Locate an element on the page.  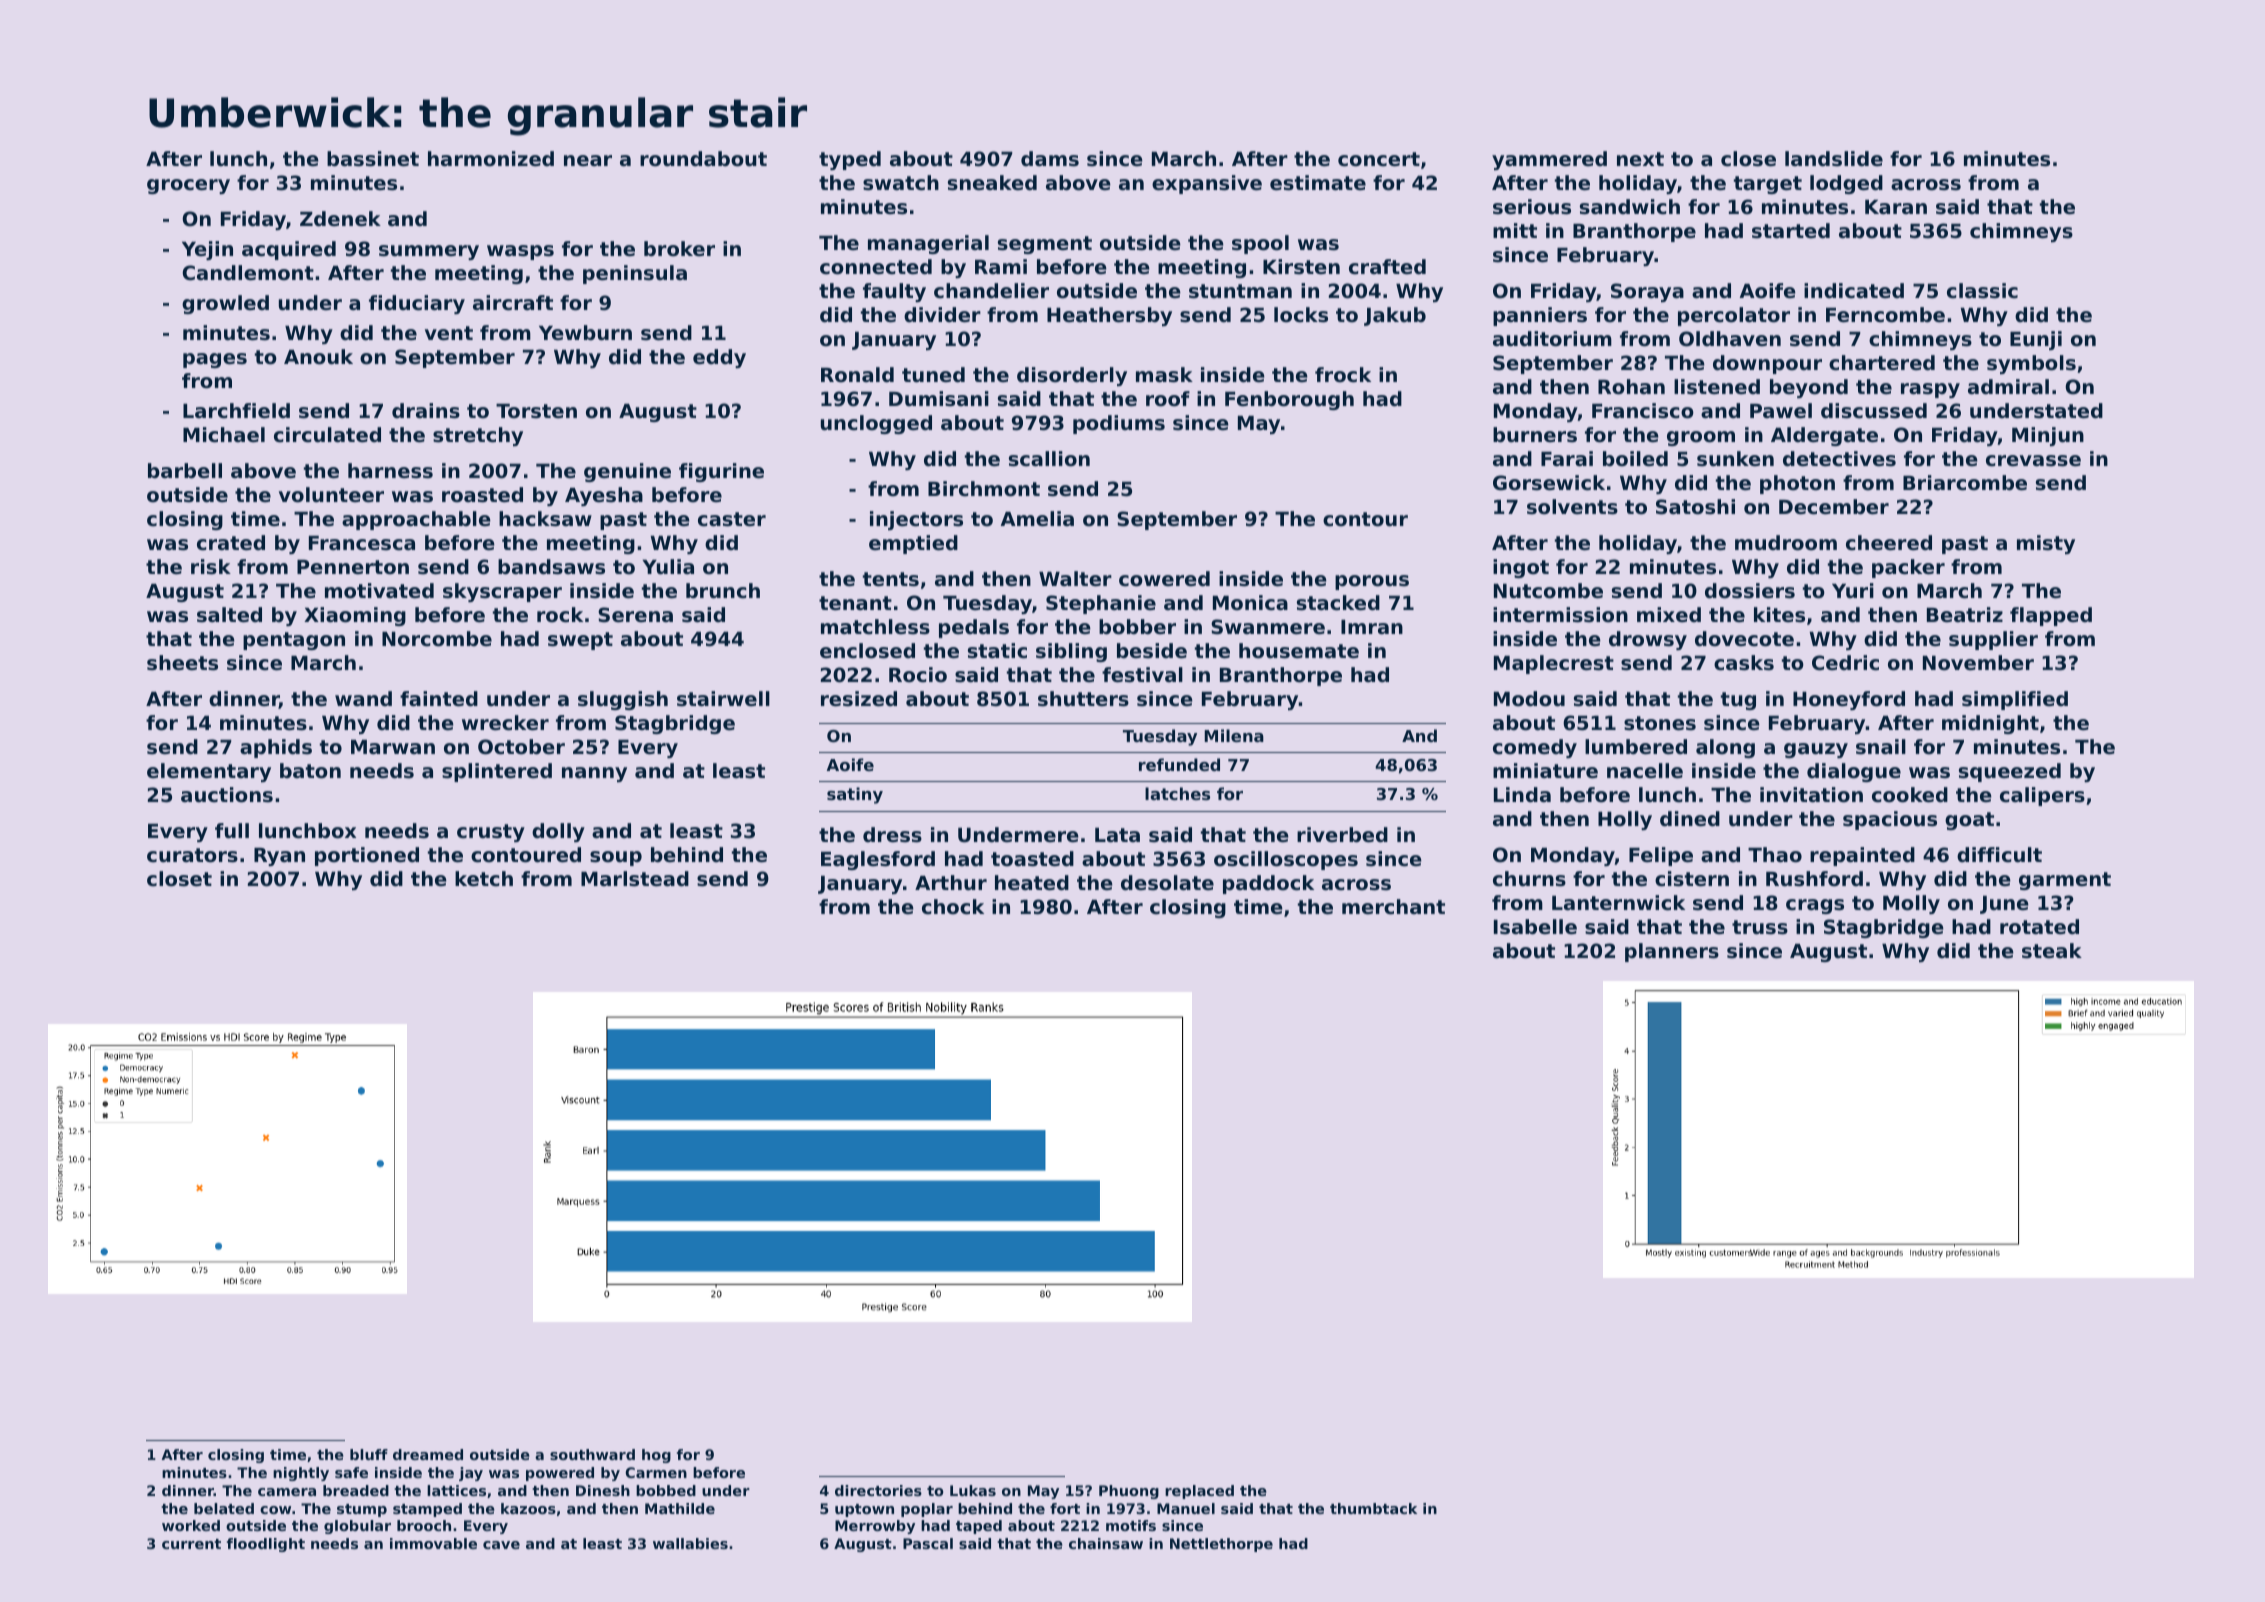
current is located at coordinates (191, 1544).
